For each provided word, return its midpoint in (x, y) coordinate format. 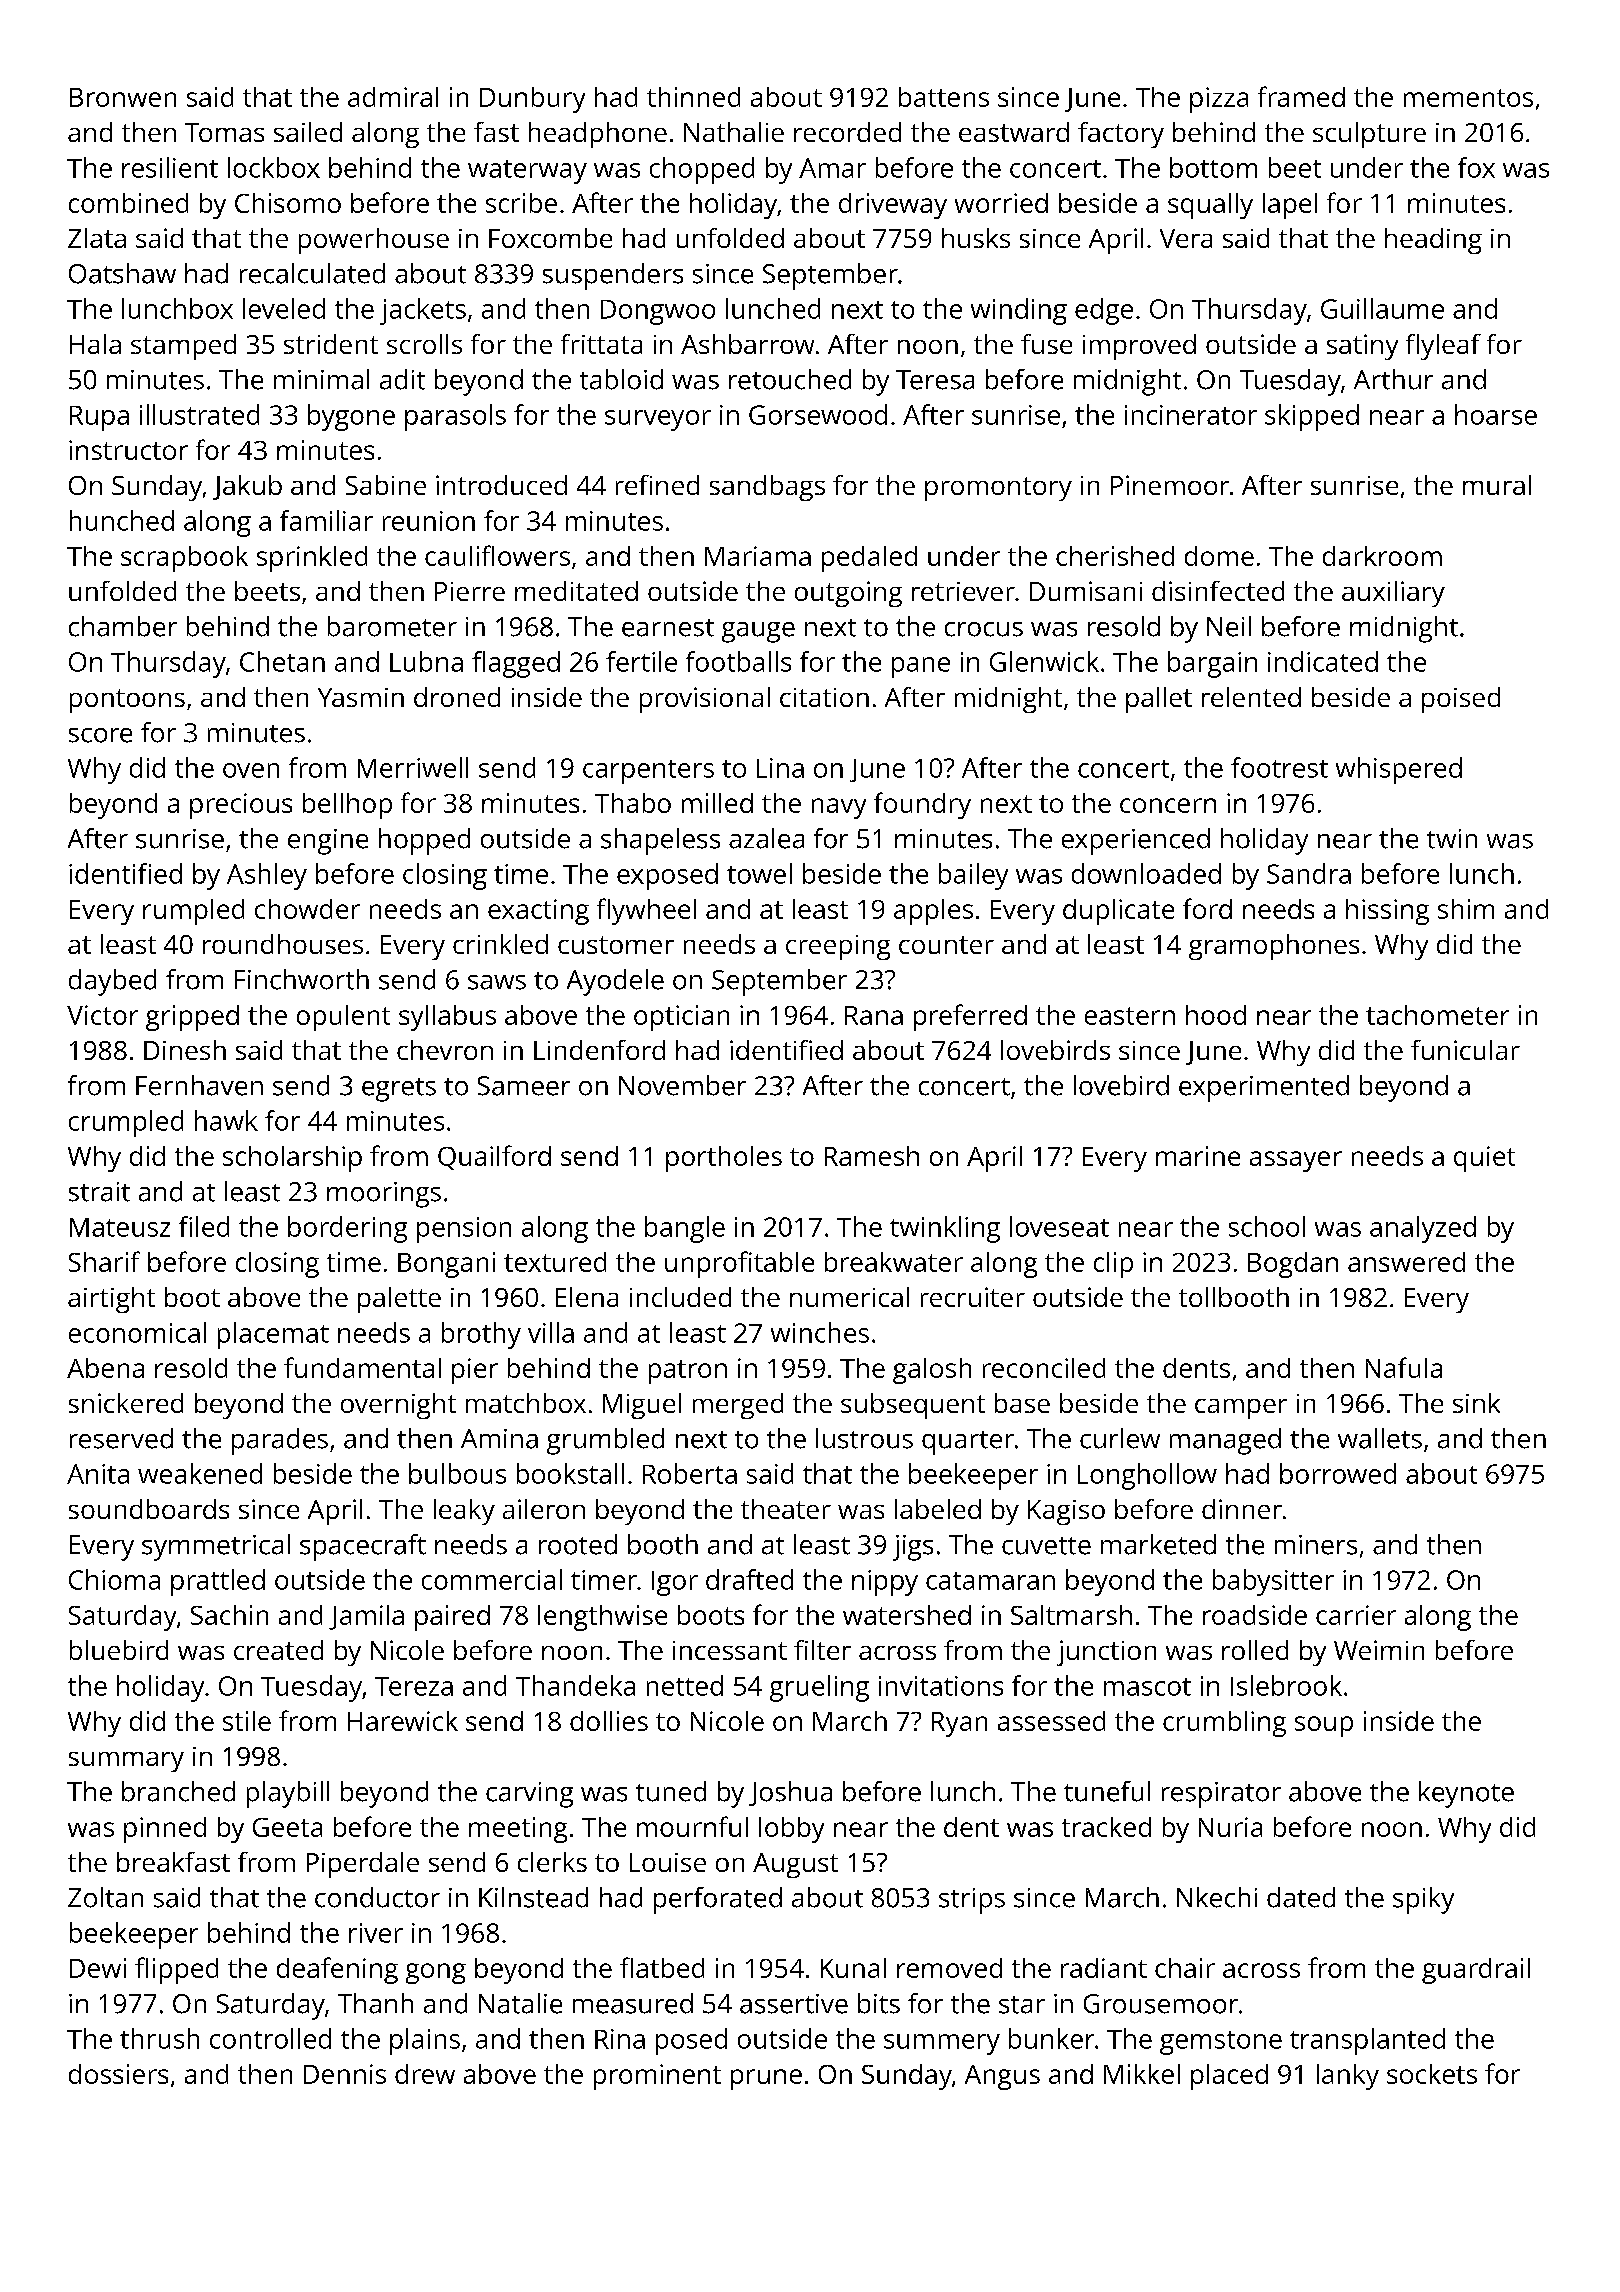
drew (425, 2074)
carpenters (648, 772)
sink (1476, 1403)
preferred (970, 1017)
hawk (226, 1120)
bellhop (347, 806)
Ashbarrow (747, 344)
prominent (657, 2077)
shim (1466, 909)
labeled (938, 1509)
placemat (273, 1335)
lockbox (274, 167)
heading (1433, 241)
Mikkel (1142, 2074)
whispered (1399, 770)
